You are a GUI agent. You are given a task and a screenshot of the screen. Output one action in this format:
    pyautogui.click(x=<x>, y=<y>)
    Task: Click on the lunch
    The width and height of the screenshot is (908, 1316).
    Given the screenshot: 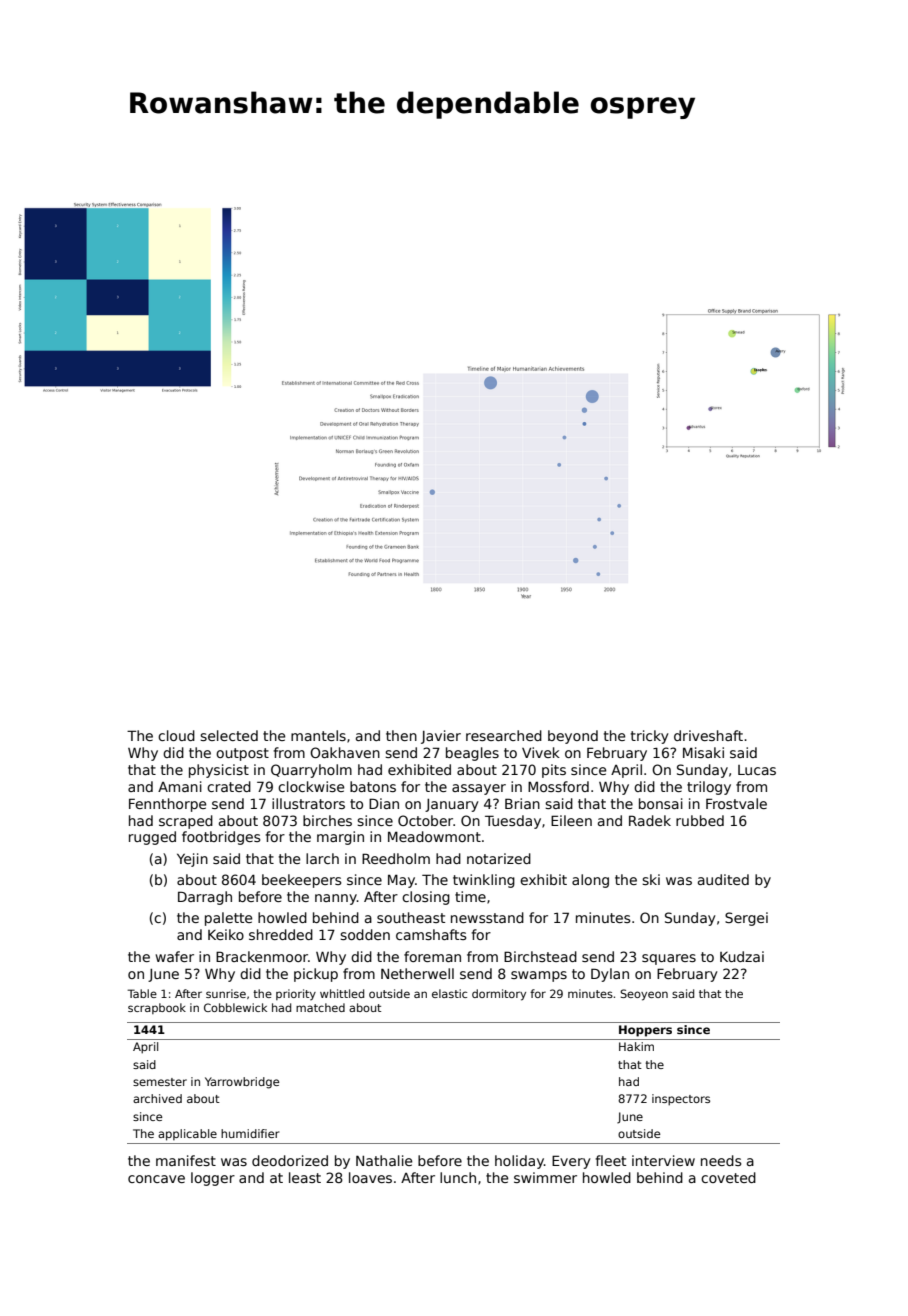 What is the action you would take?
    pyautogui.click(x=458, y=1177)
